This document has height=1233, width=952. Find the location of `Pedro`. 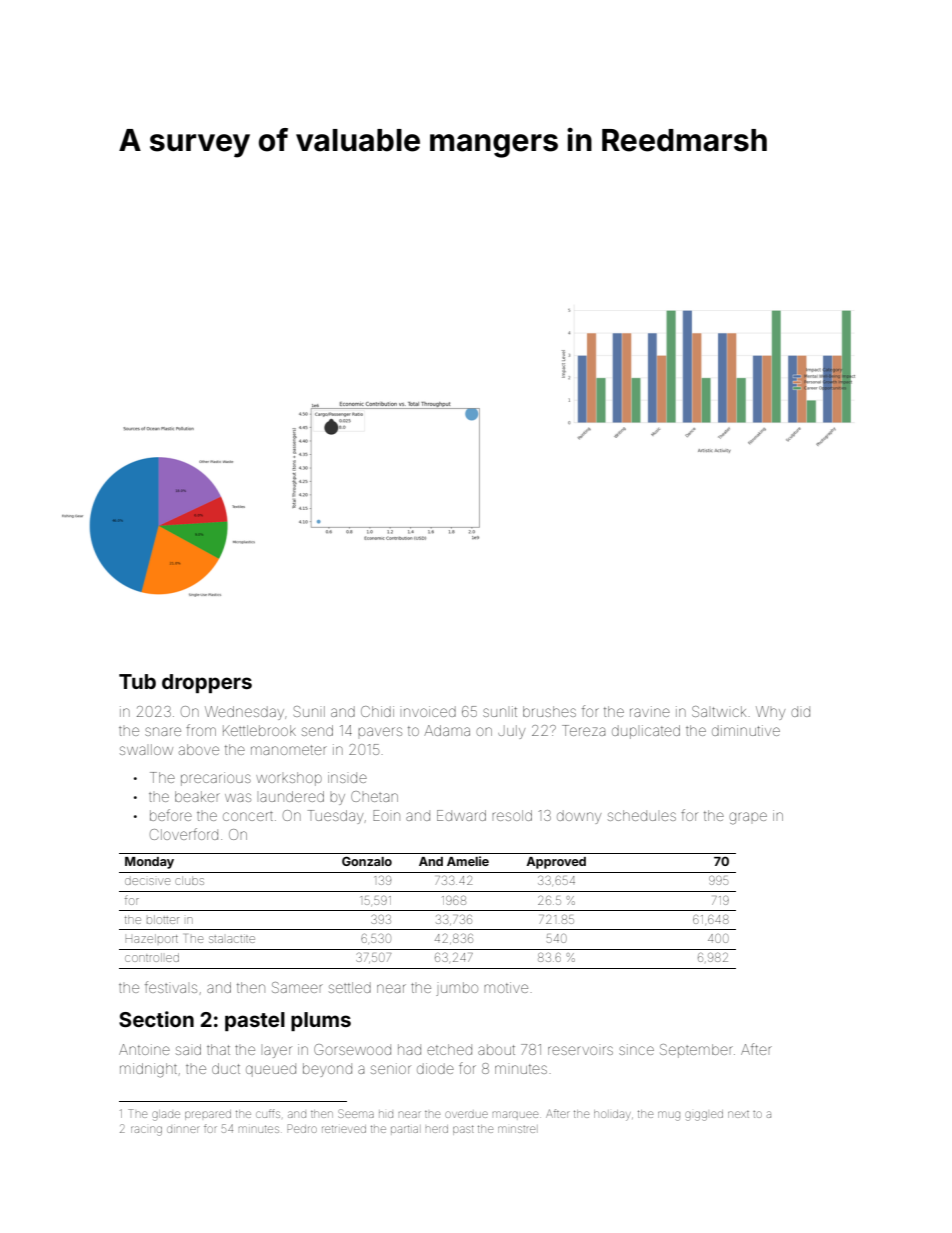

Pedro is located at coordinates (302, 1128).
